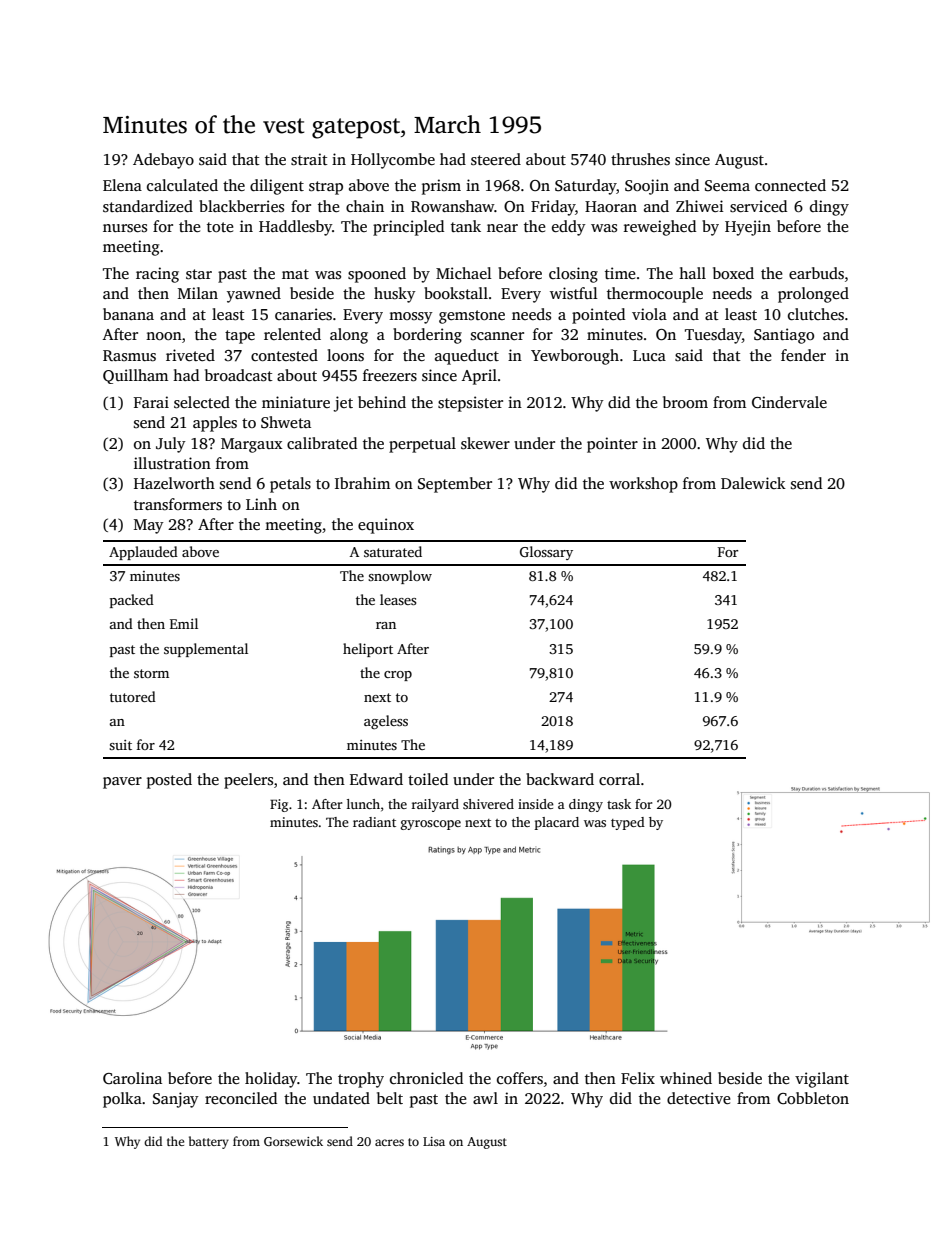  Describe the element at coordinates (699, 1098) in the document. I see `detective` at that location.
